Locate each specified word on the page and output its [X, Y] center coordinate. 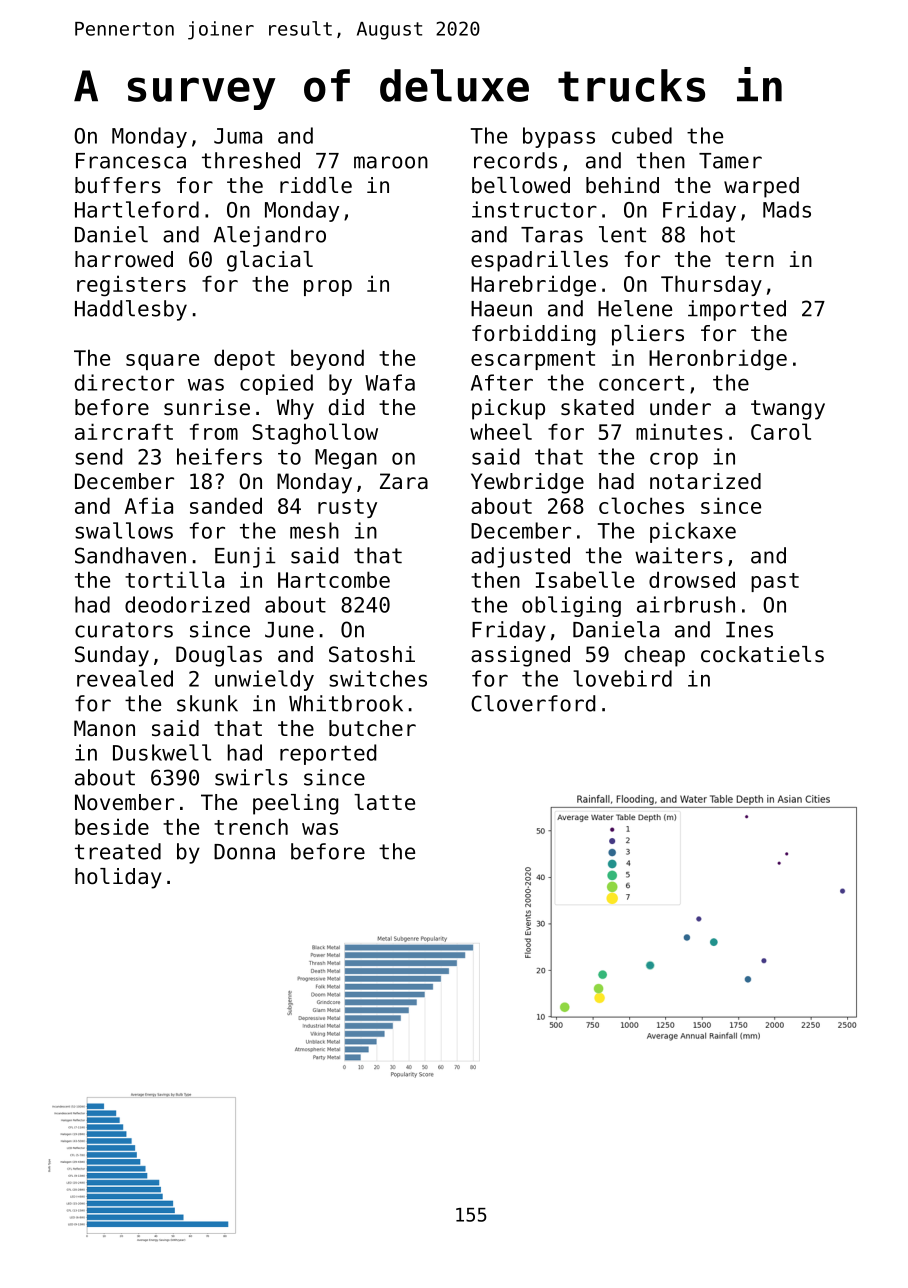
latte [384, 802]
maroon [391, 162]
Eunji [245, 557]
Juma [238, 136]
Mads [787, 209]
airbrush [686, 604]
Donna [244, 852]
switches [378, 678]
